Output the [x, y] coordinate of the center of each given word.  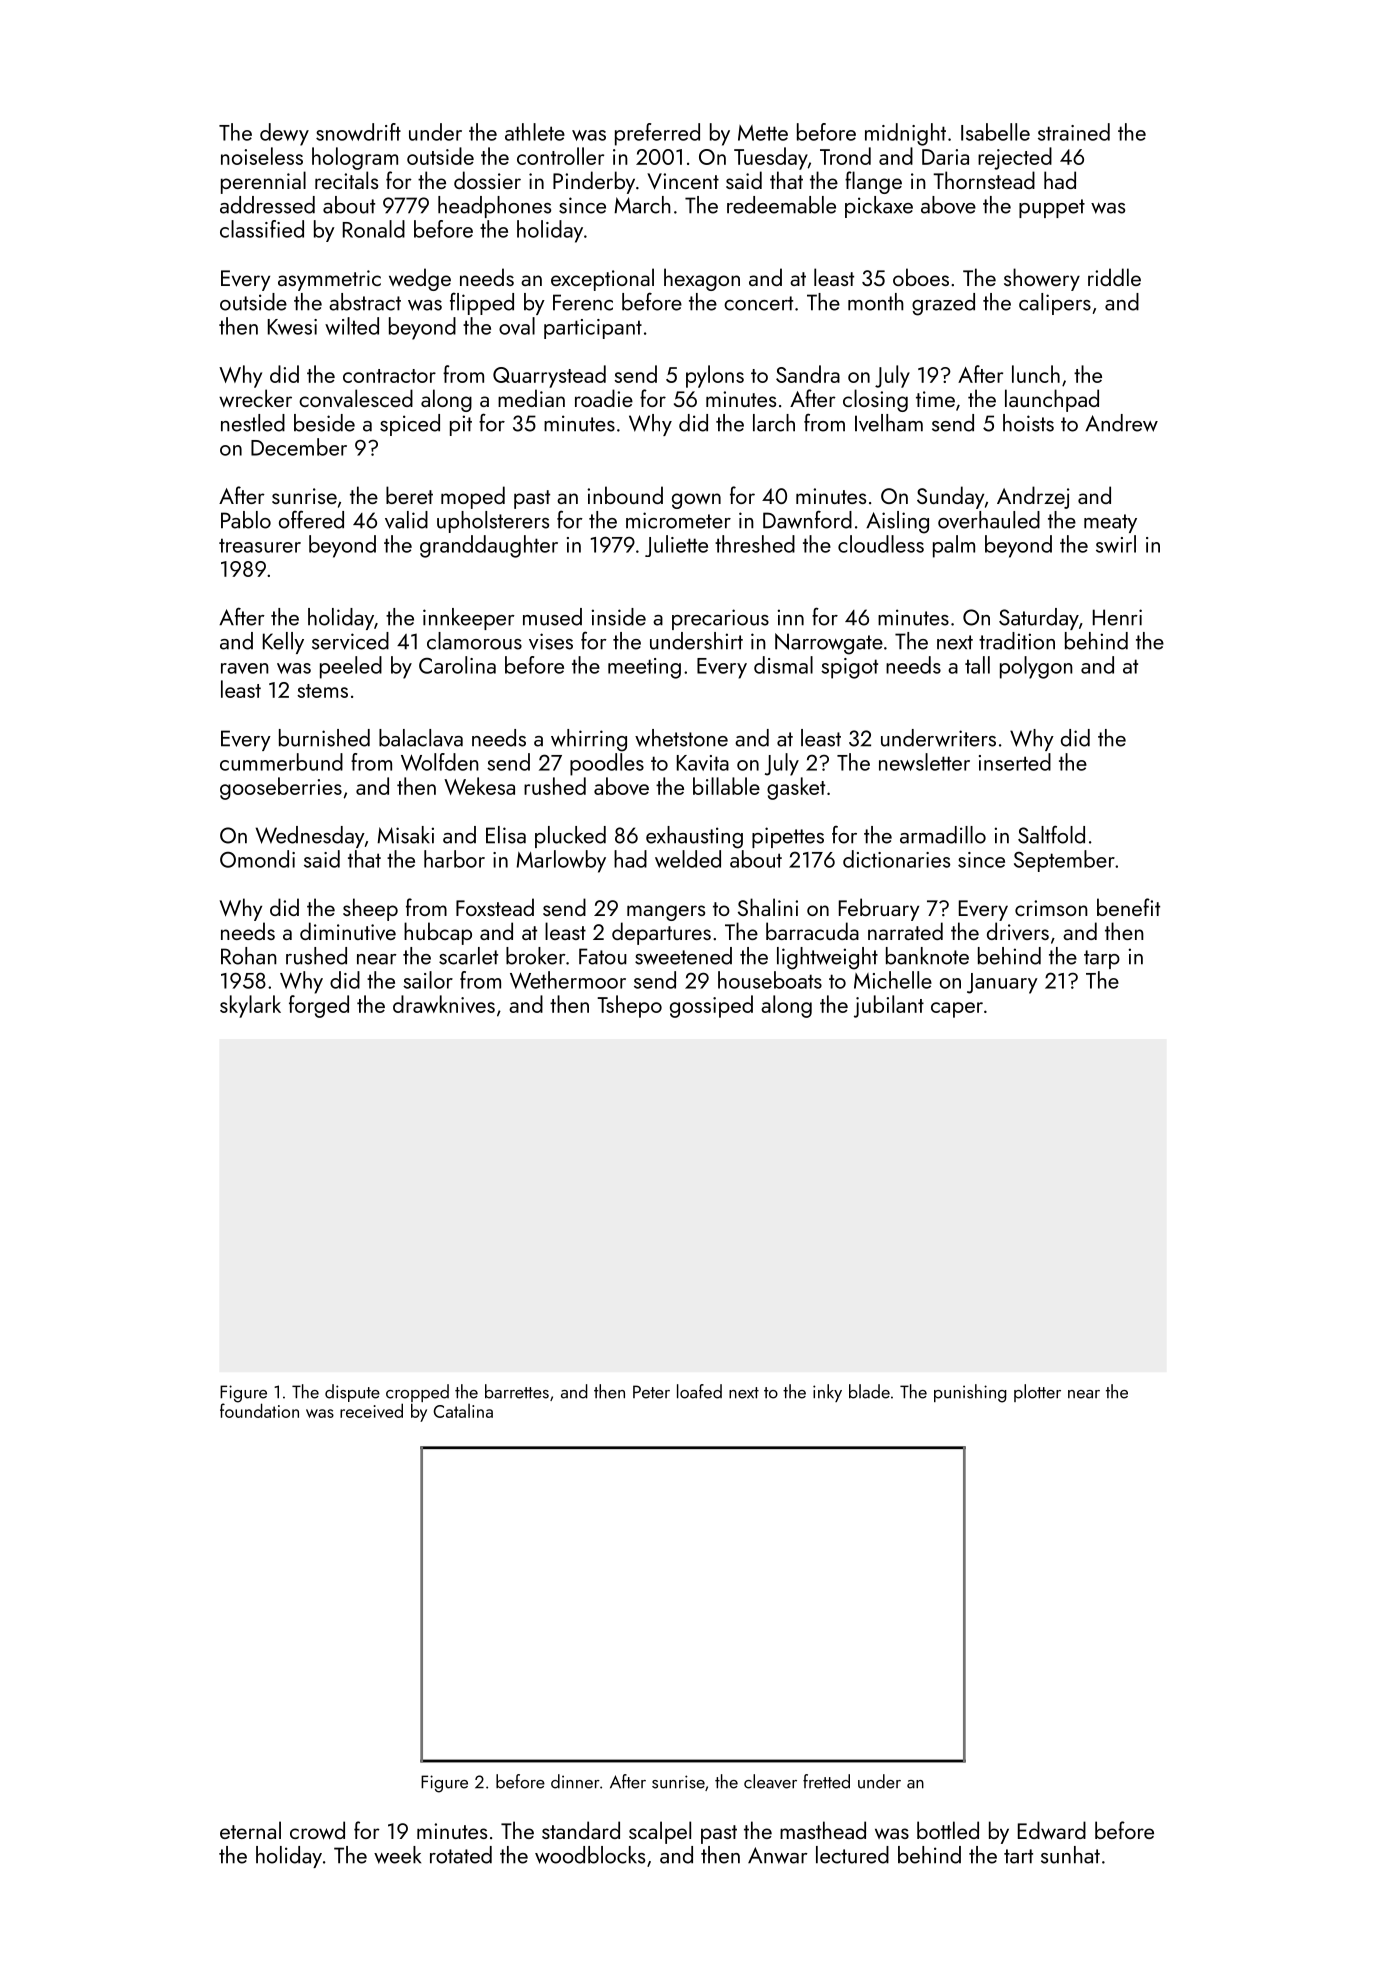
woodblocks [590, 1855]
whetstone [681, 738]
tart [1018, 1856]
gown [696, 501]
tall [977, 665]
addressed [267, 205]
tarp [1102, 959]
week [397, 1855]
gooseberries [281, 788]
